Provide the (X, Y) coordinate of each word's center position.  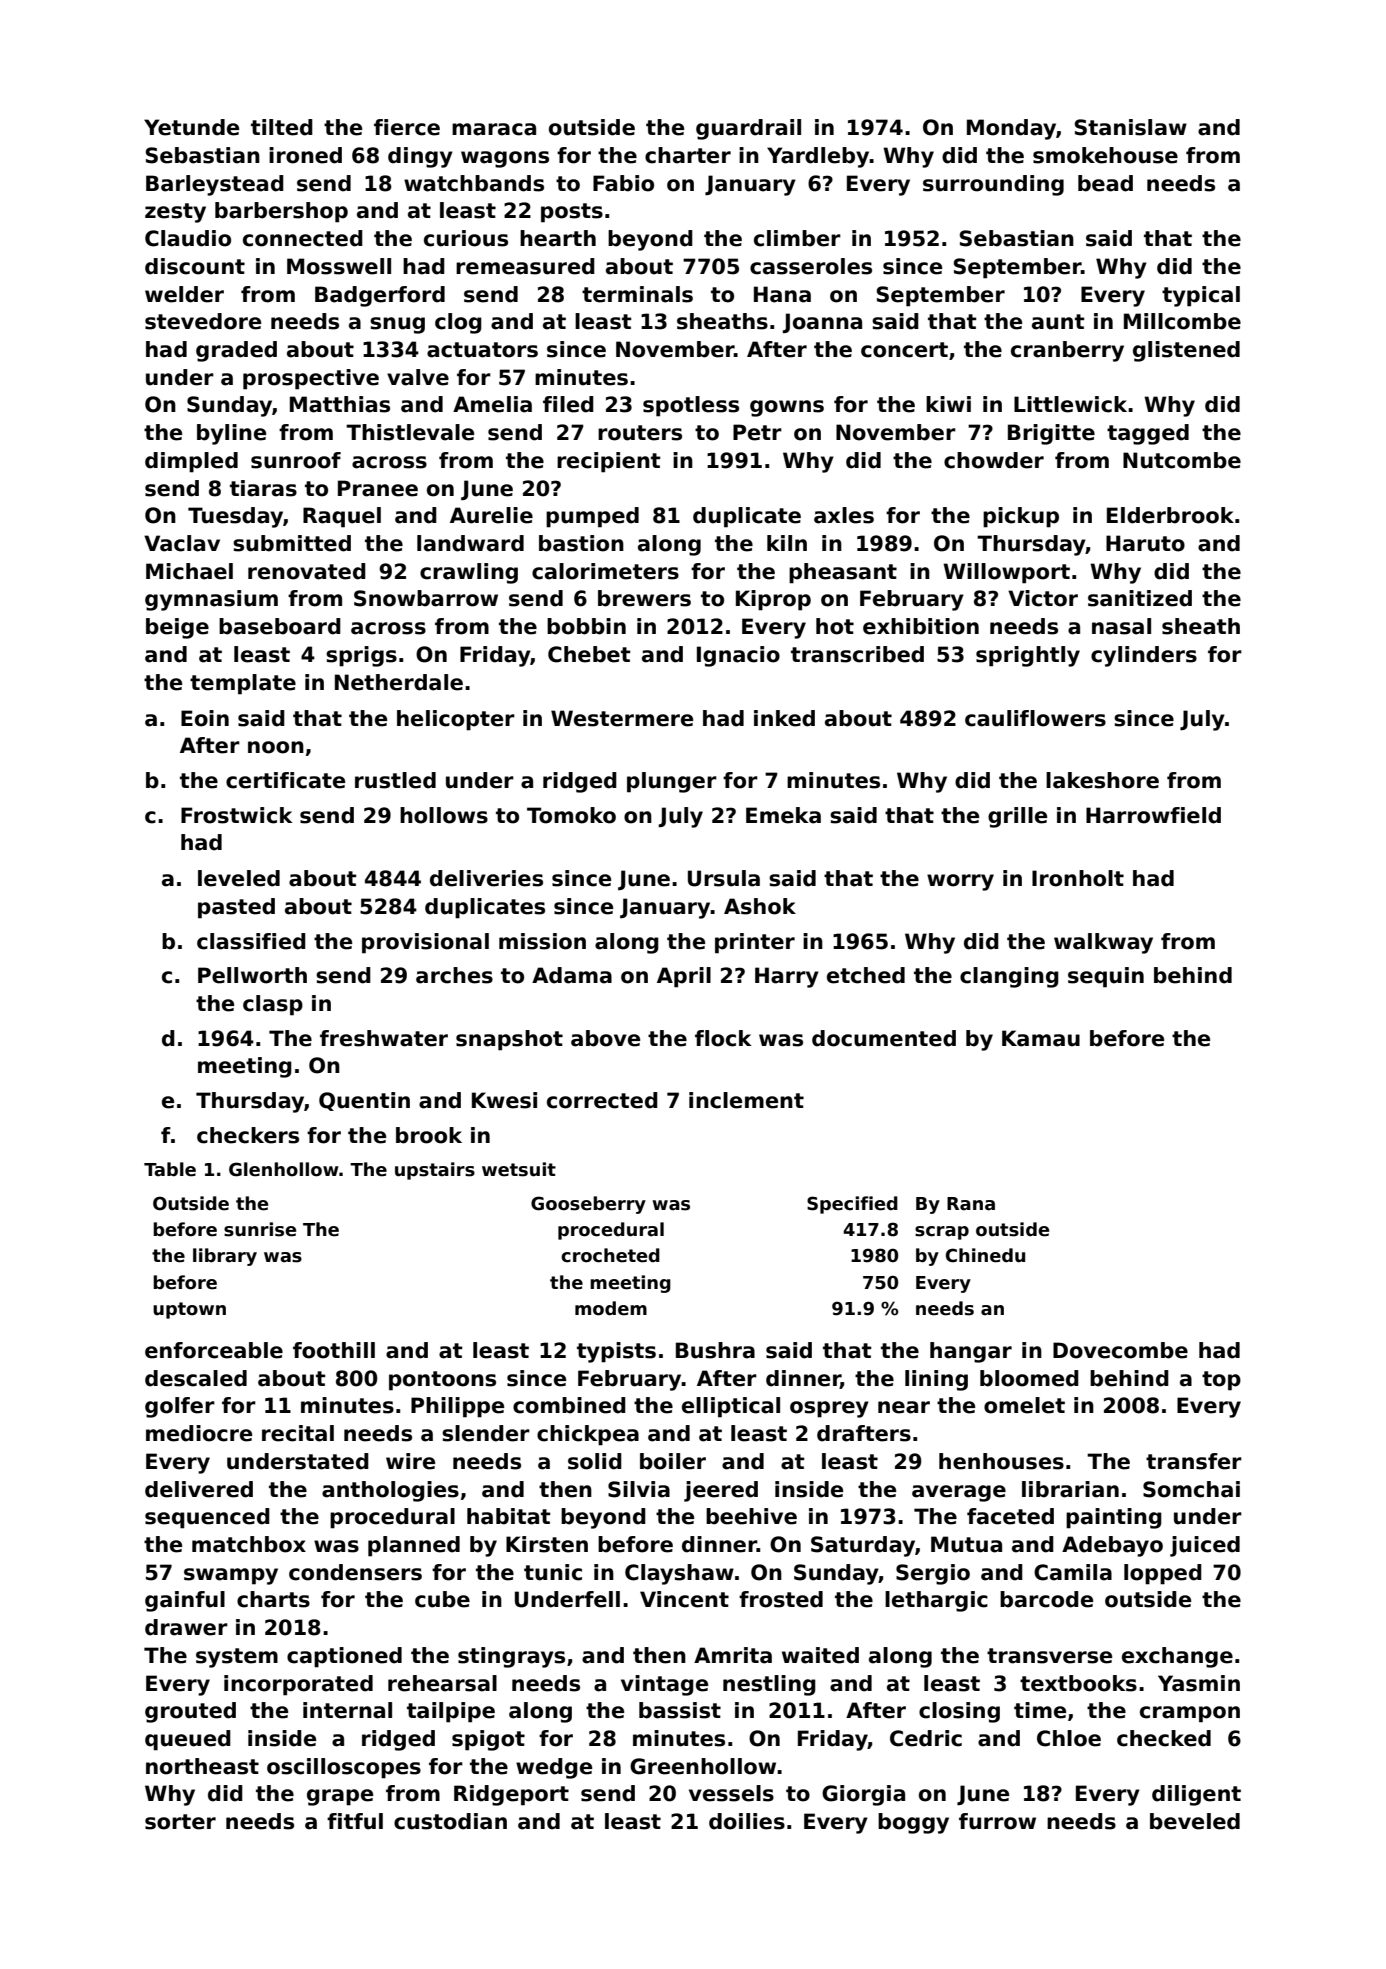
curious (466, 238)
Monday (1011, 129)
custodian (450, 1821)
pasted (236, 908)
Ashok (760, 906)
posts (572, 213)
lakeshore (1102, 780)
